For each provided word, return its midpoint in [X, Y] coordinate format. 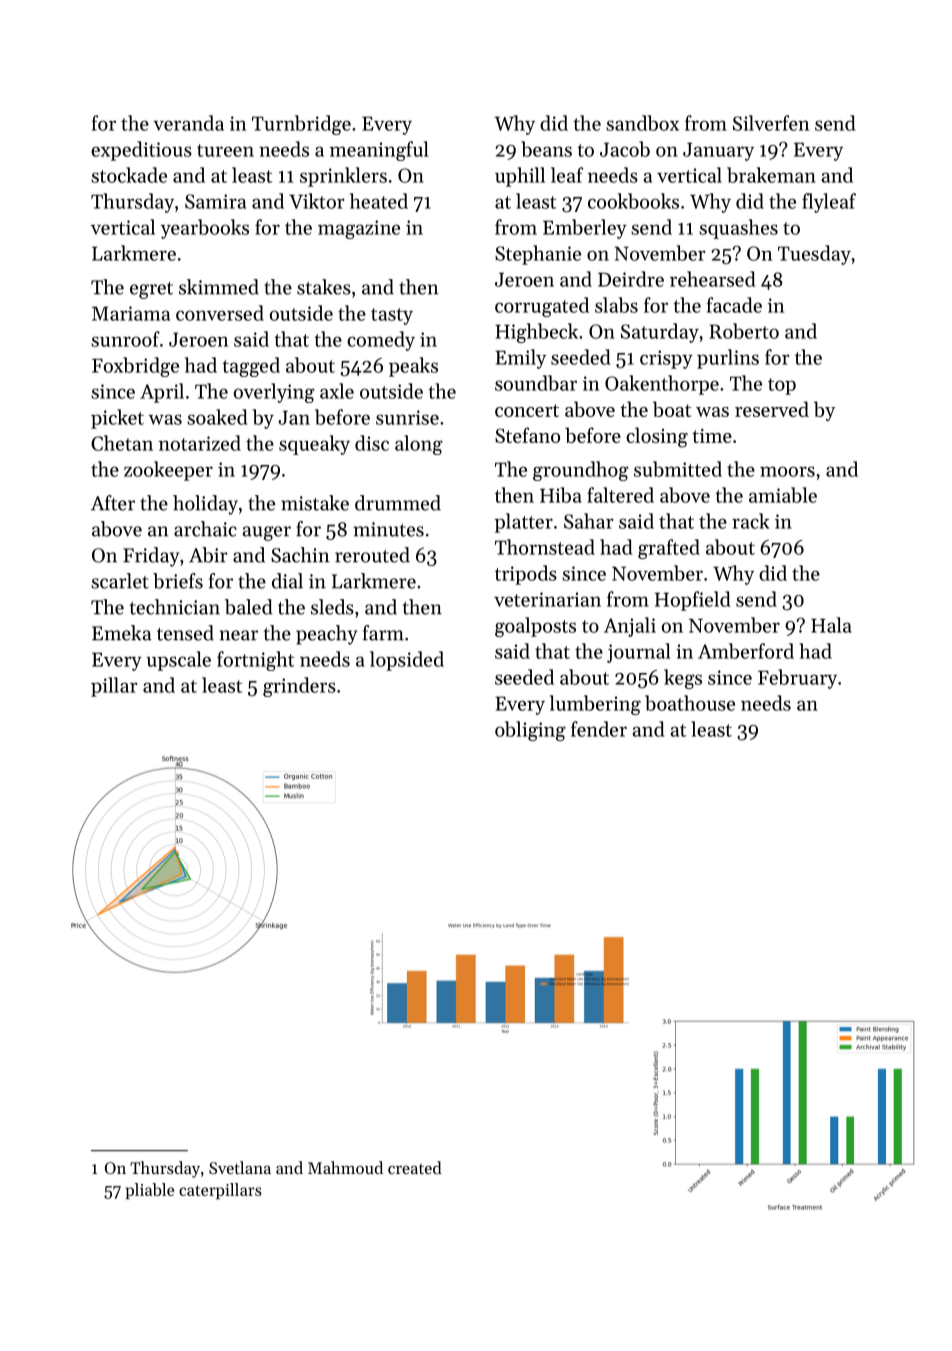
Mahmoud [345, 1167]
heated [379, 201]
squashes [738, 229]
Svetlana [240, 1167]
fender [599, 729]
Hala [831, 625]
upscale [178, 661]
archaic [205, 529]
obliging [530, 731]
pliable [149, 1191]
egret [151, 290]
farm [383, 633]
